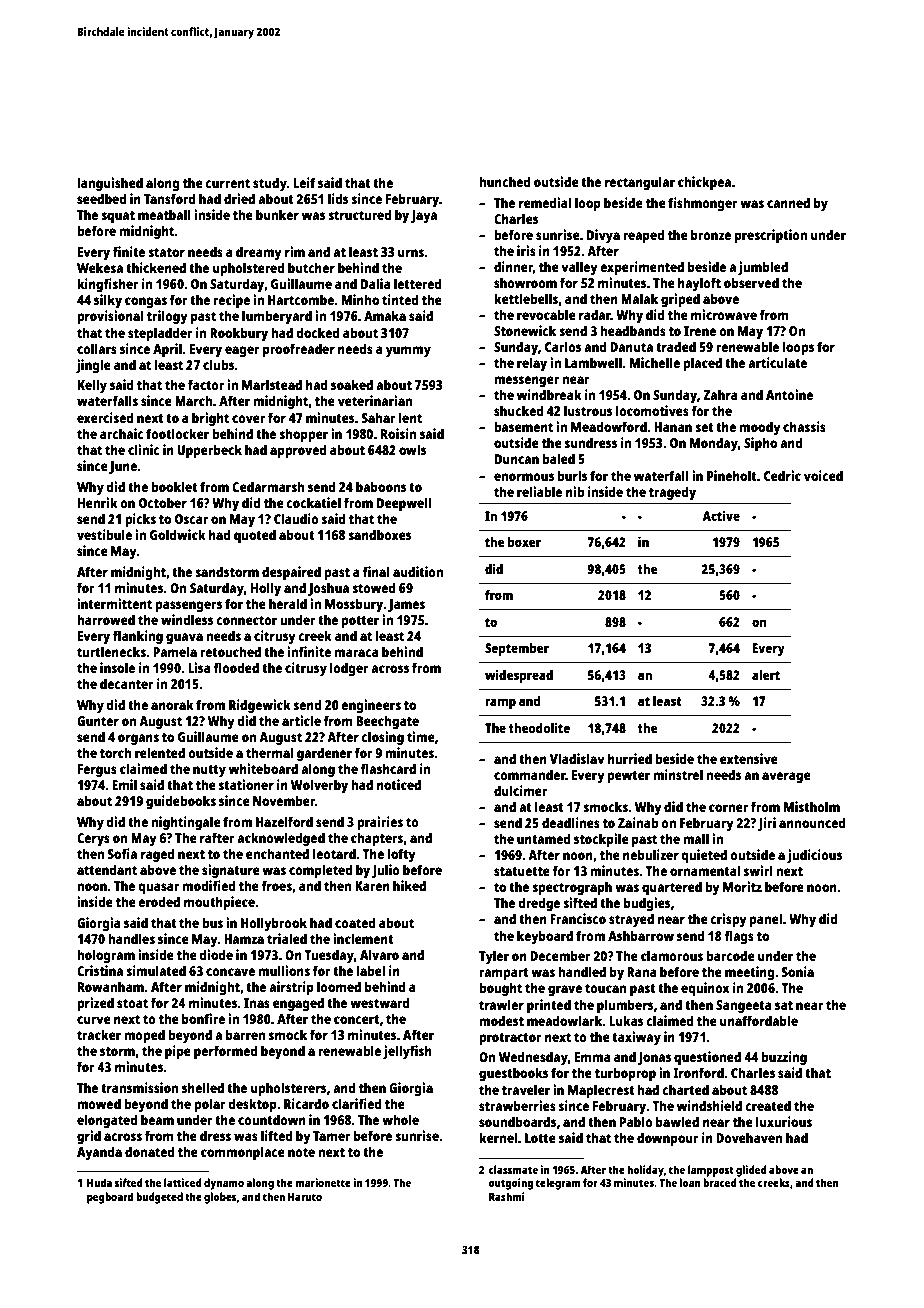 Image resolution: width=924 pixels, height=1308 pixels. What do you see at coordinates (382, 738) in the screenshot?
I see `closing` at bounding box center [382, 738].
